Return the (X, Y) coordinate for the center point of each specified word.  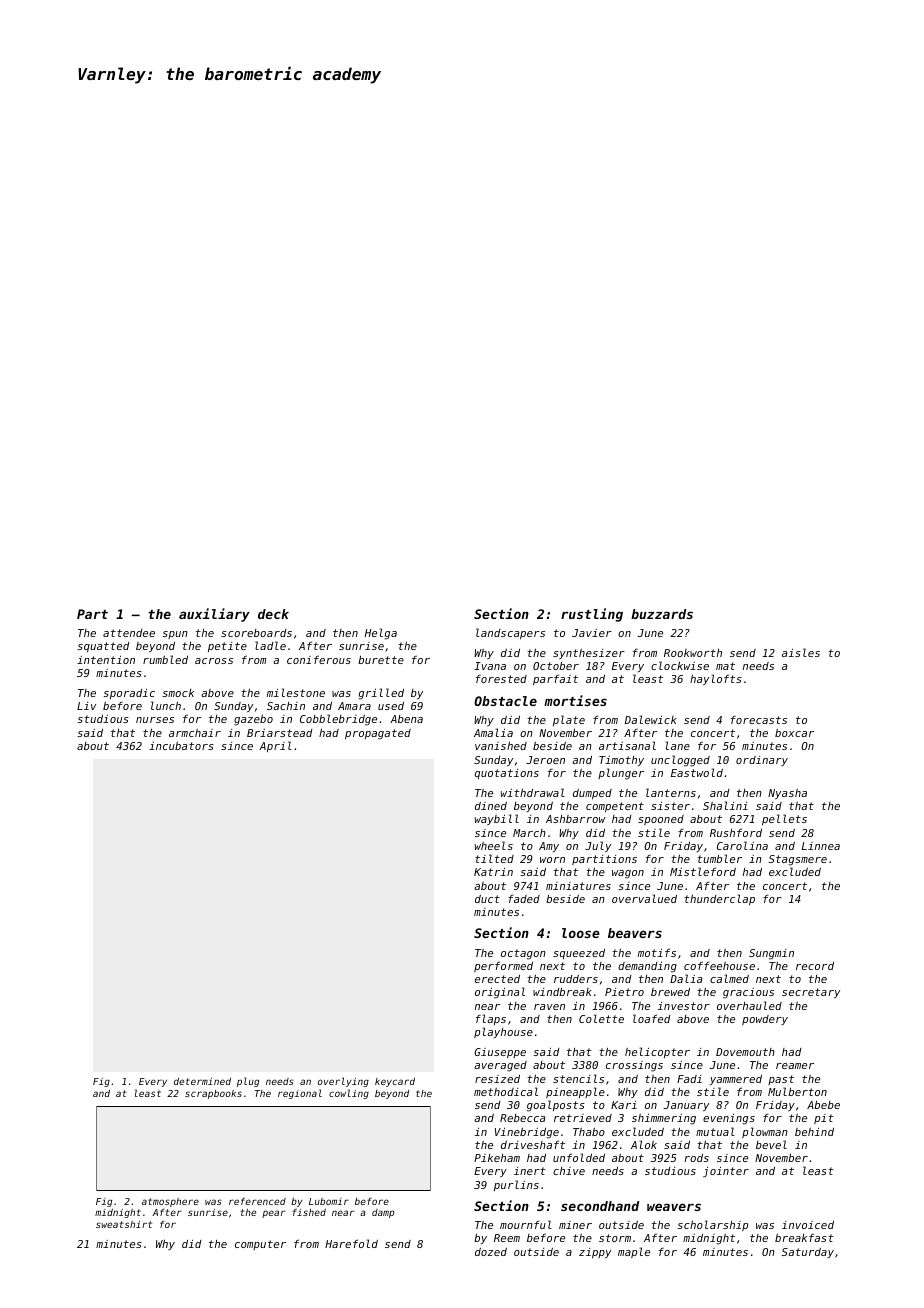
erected (497, 979)
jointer (726, 1172)
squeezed (579, 954)
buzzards (662, 614)
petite (227, 647)
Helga (381, 634)
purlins (516, 1185)
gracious (748, 993)
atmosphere (170, 1202)
